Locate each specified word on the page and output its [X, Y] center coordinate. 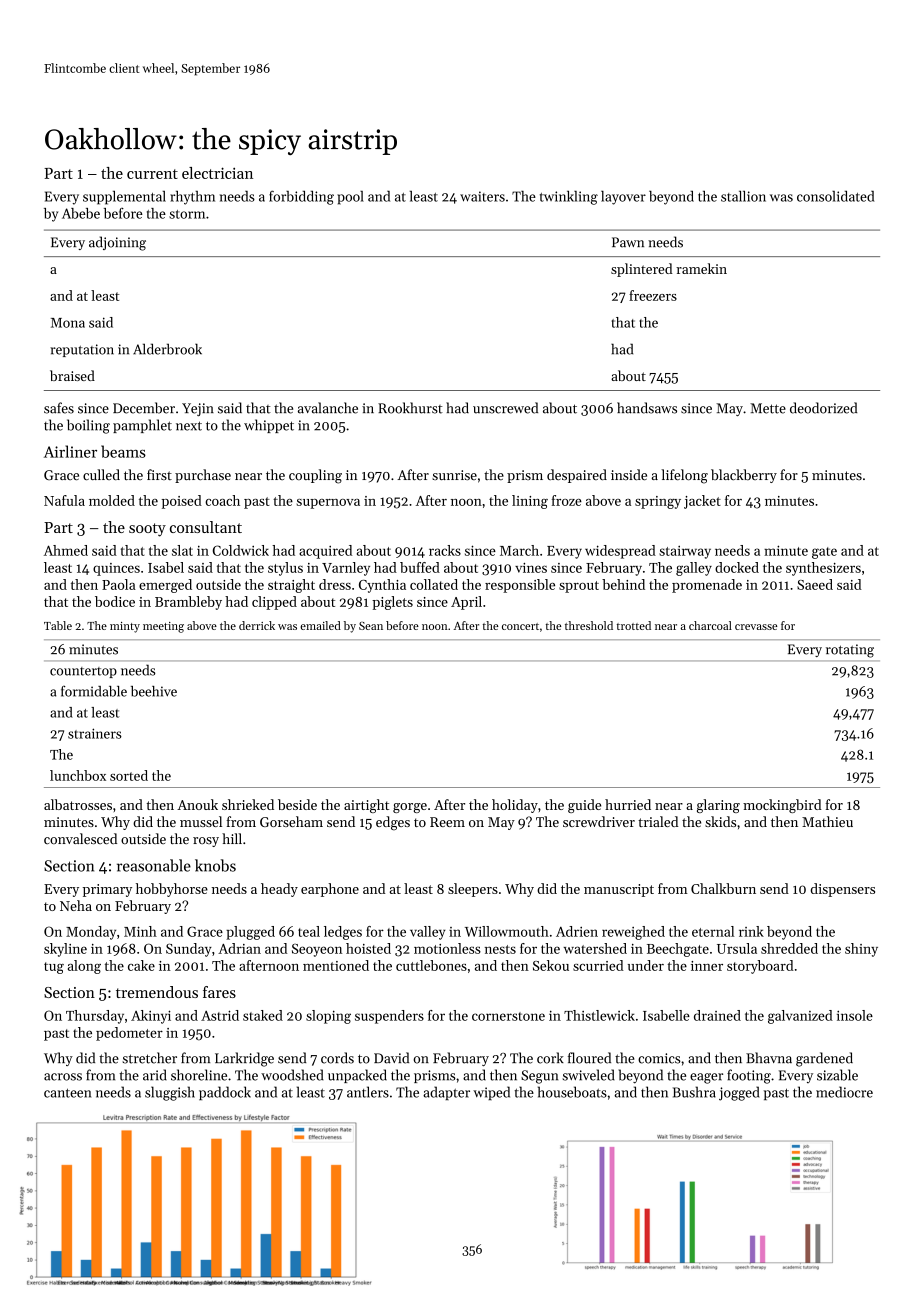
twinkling [569, 198]
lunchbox [78, 775]
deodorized [823, 408]
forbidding [301, 197]
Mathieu [827, 821]
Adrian [239, 948]
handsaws [647, 408]
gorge [410, 808]
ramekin [701, 268]
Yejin [198, 409]
